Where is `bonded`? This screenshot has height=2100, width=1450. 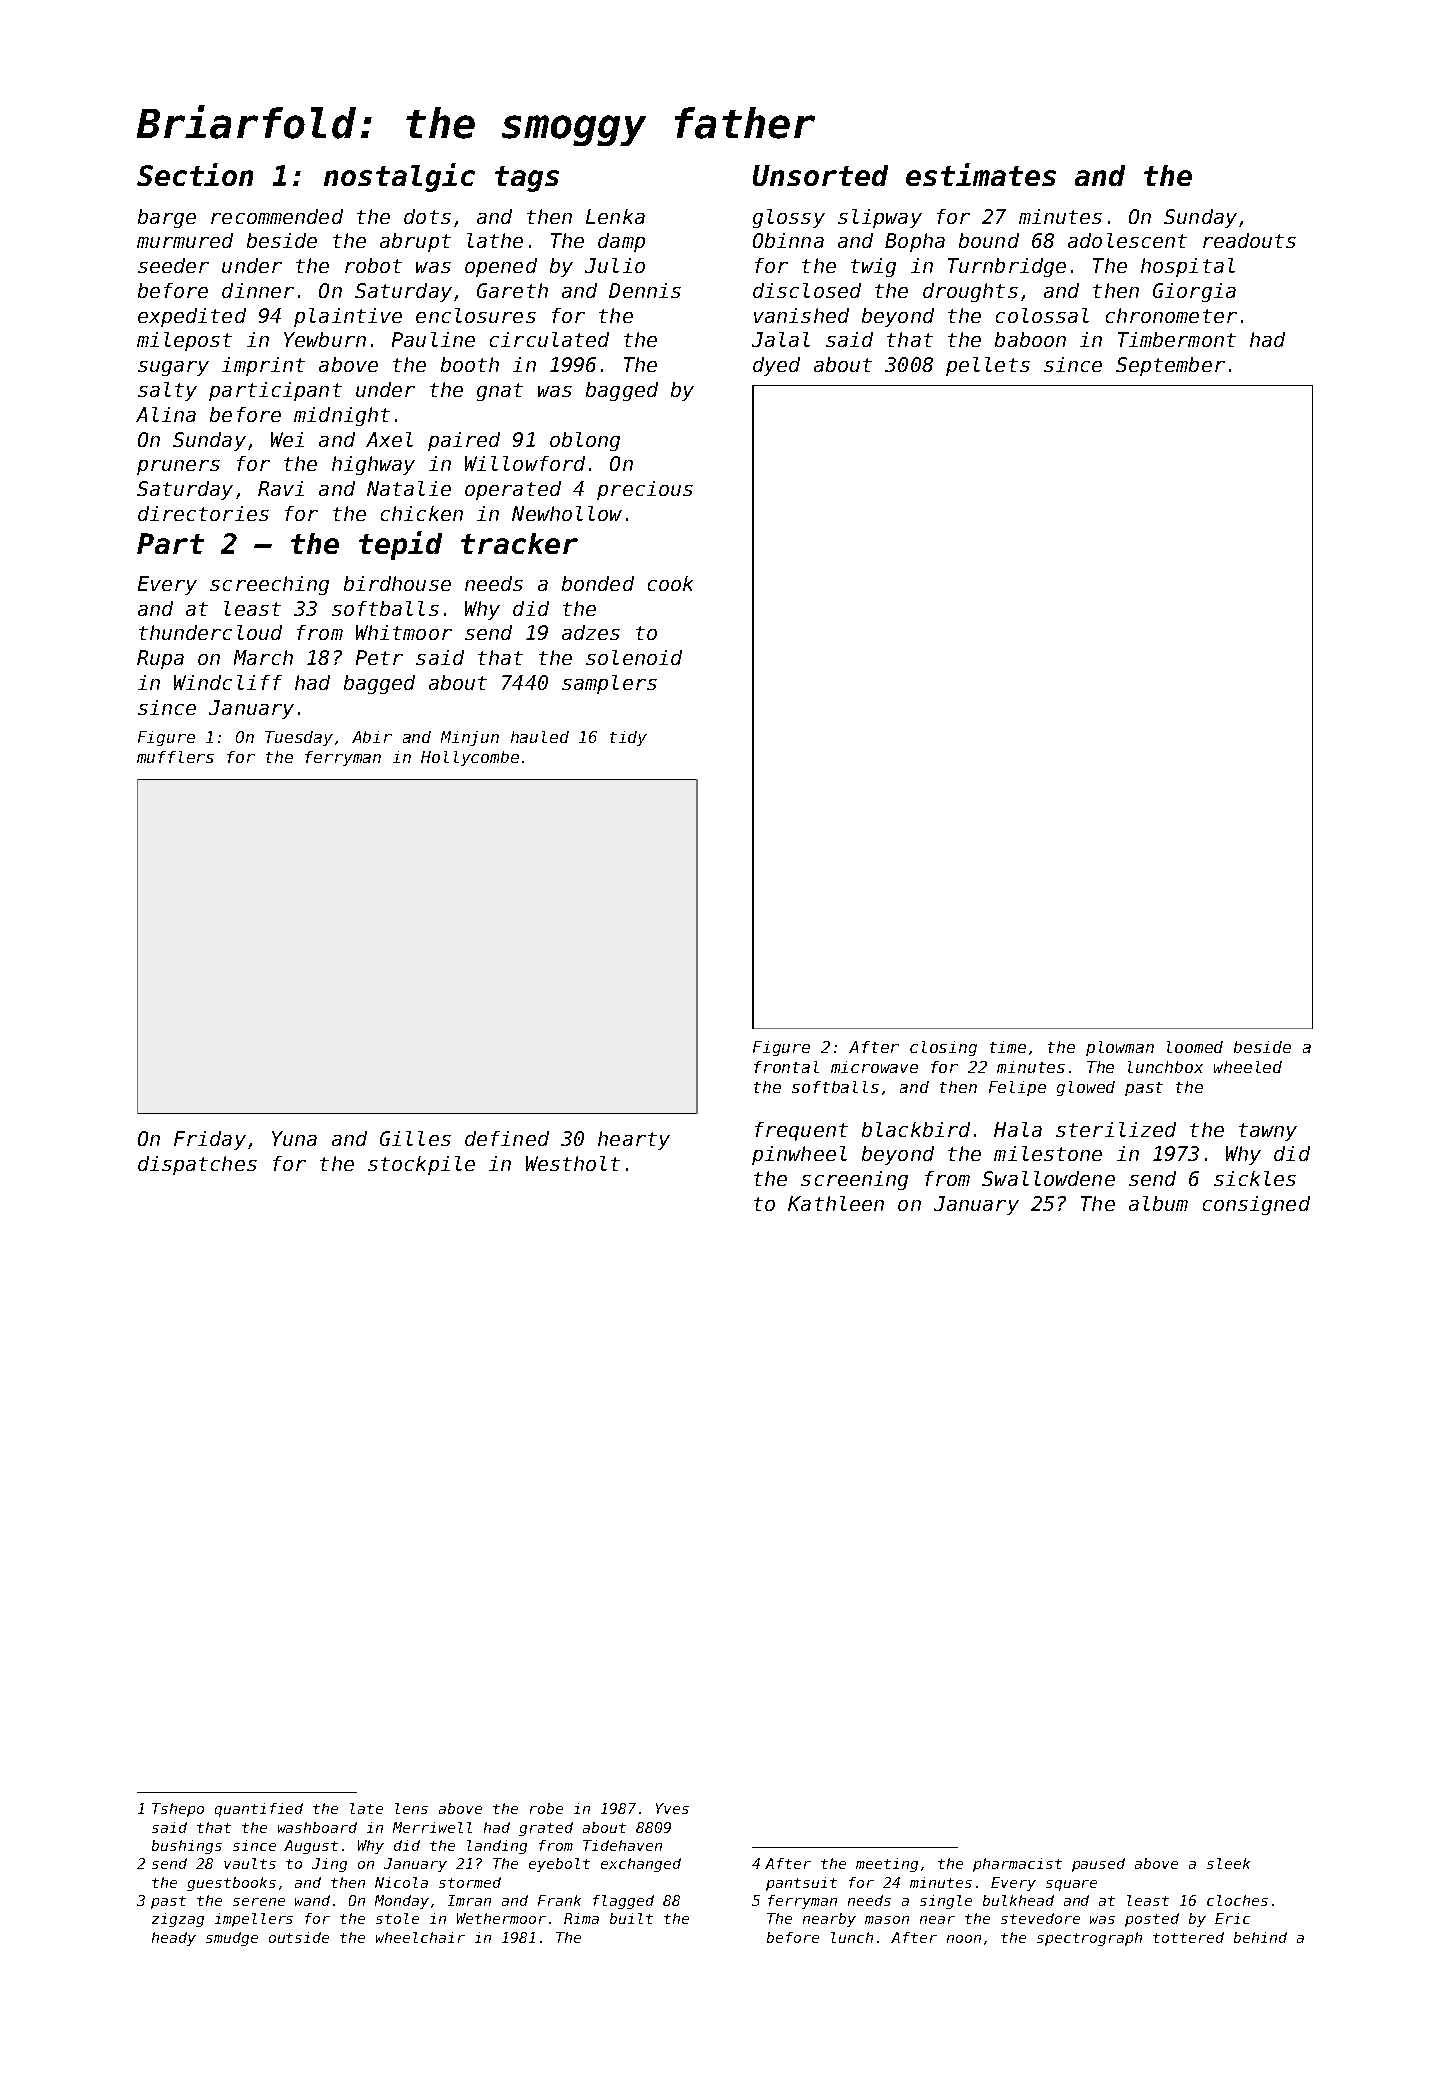 bonded is located at coordinates (598, 583).
